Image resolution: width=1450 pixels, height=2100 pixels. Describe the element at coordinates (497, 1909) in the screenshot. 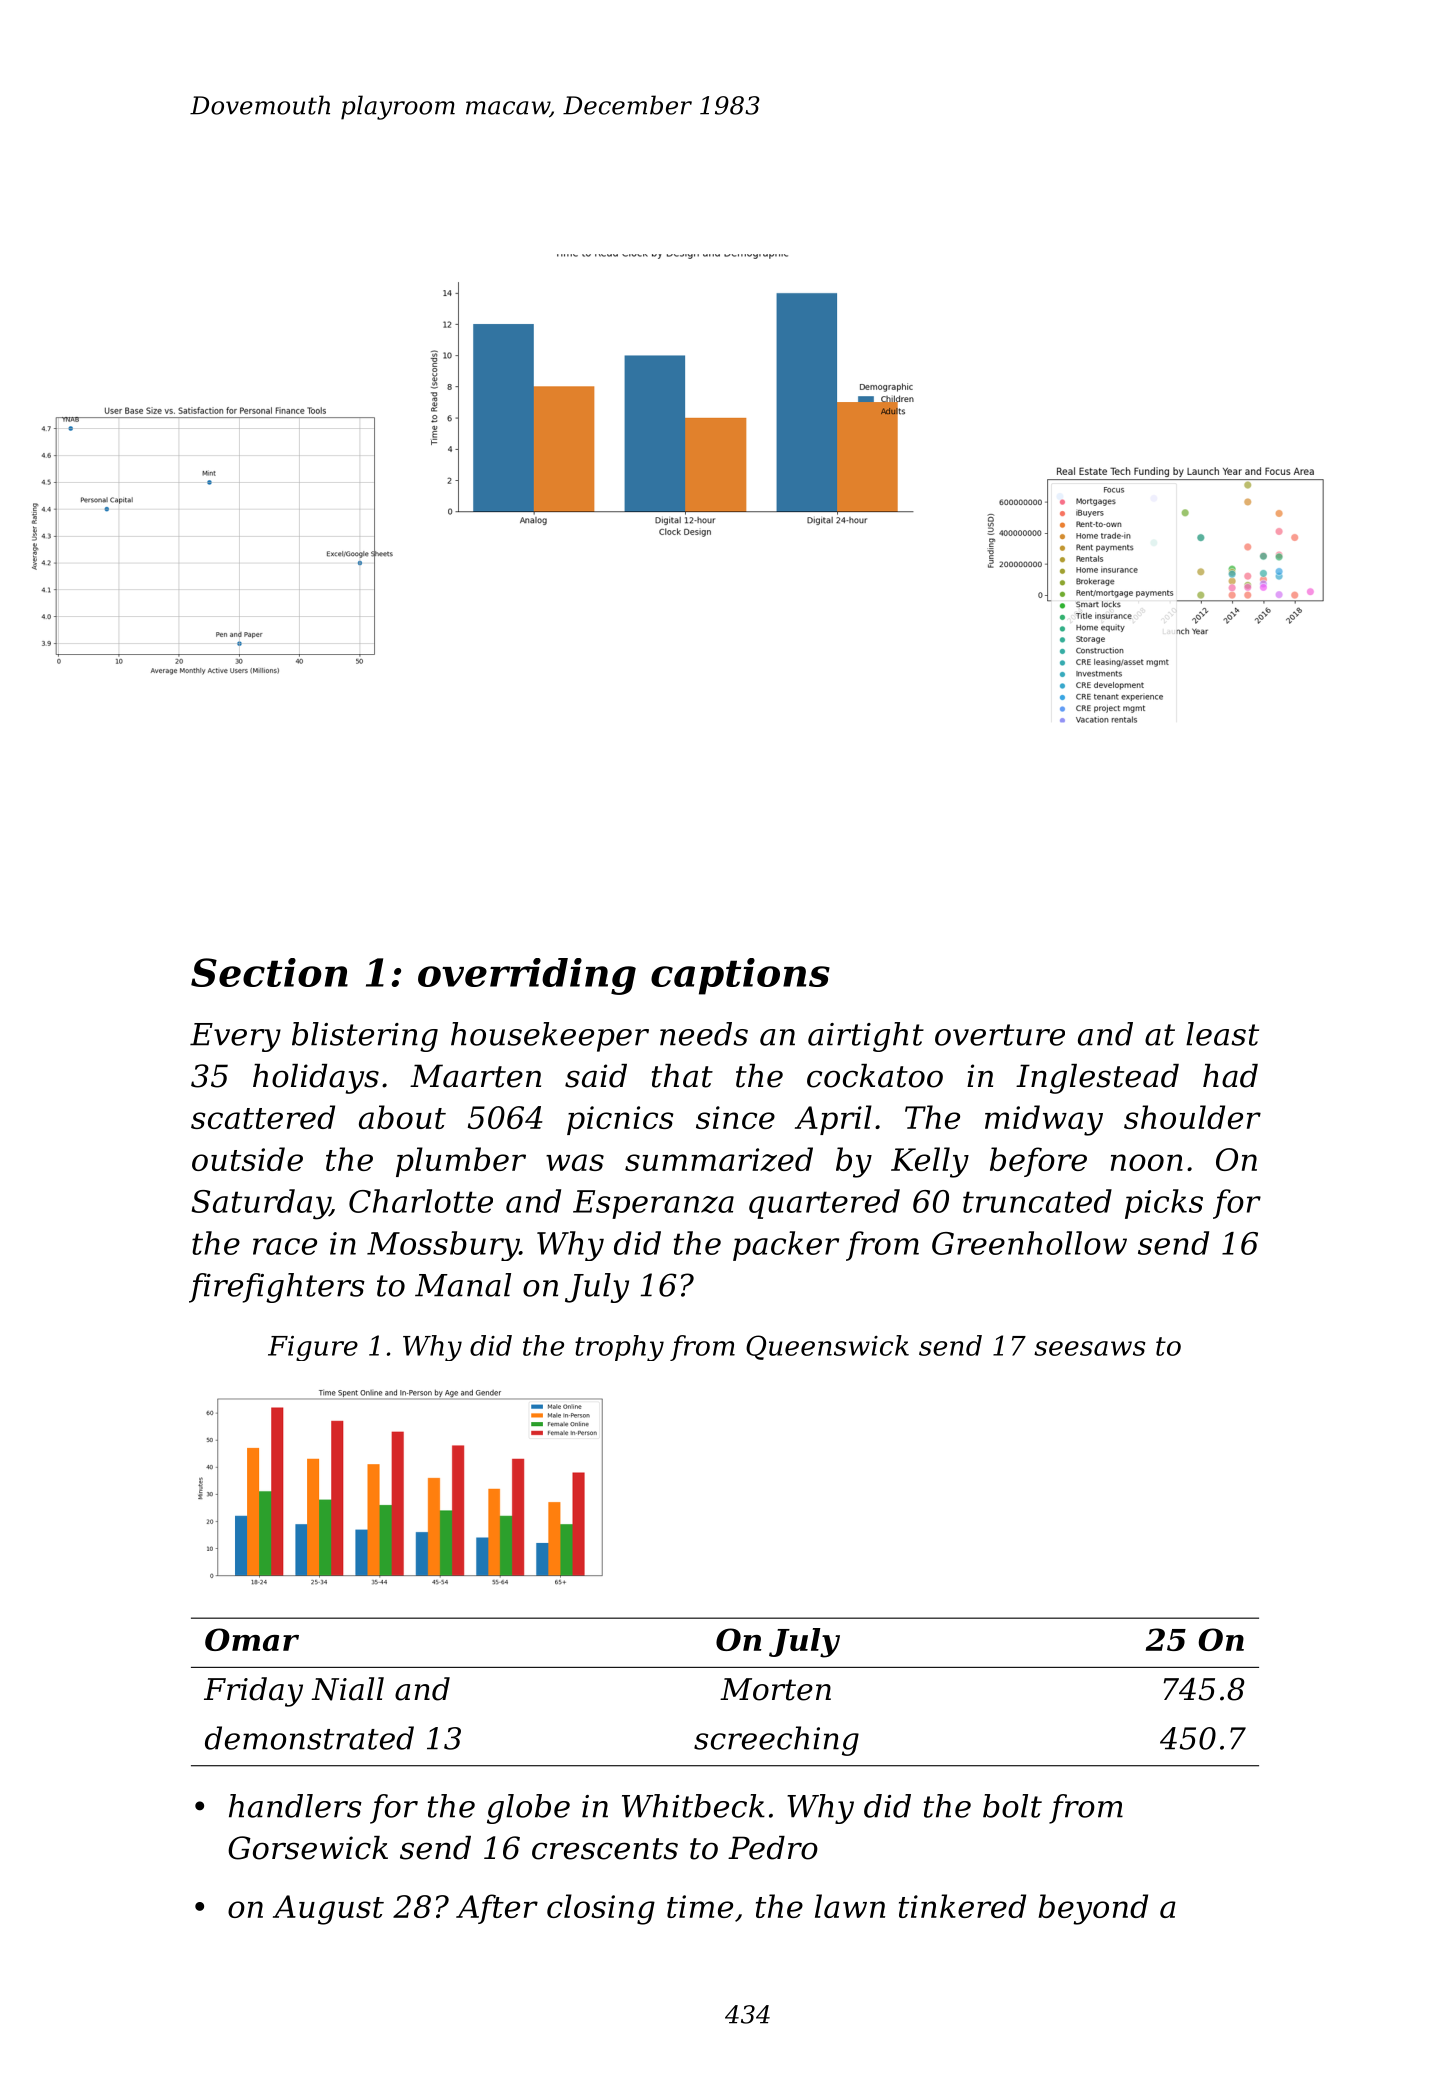

I see `After` at that location.
